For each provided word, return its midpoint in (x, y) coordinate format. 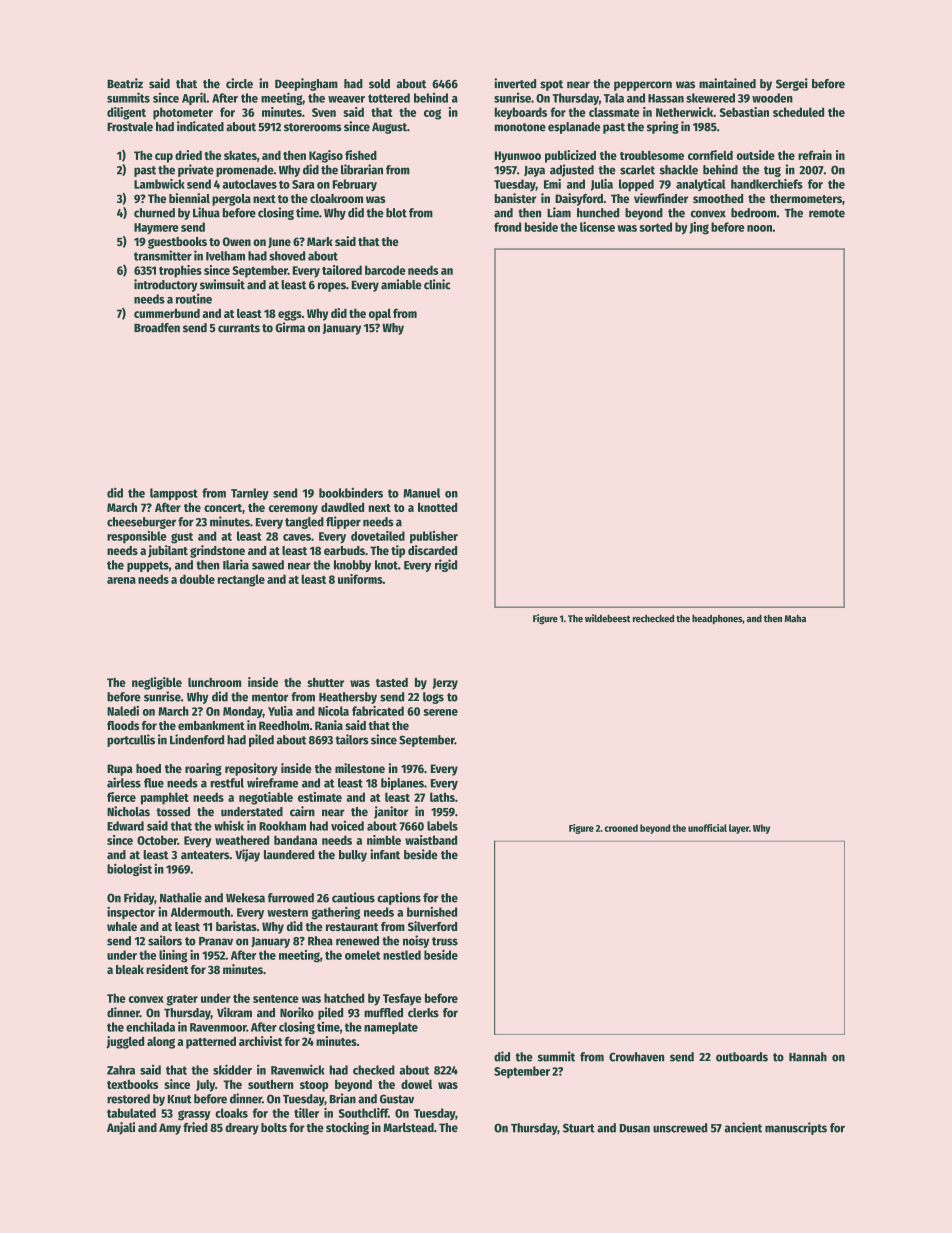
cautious (353, 897)
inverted (515, 83)
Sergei (792, 84)
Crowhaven (636, 1057)
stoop (314, 1086)
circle (239, 83)
